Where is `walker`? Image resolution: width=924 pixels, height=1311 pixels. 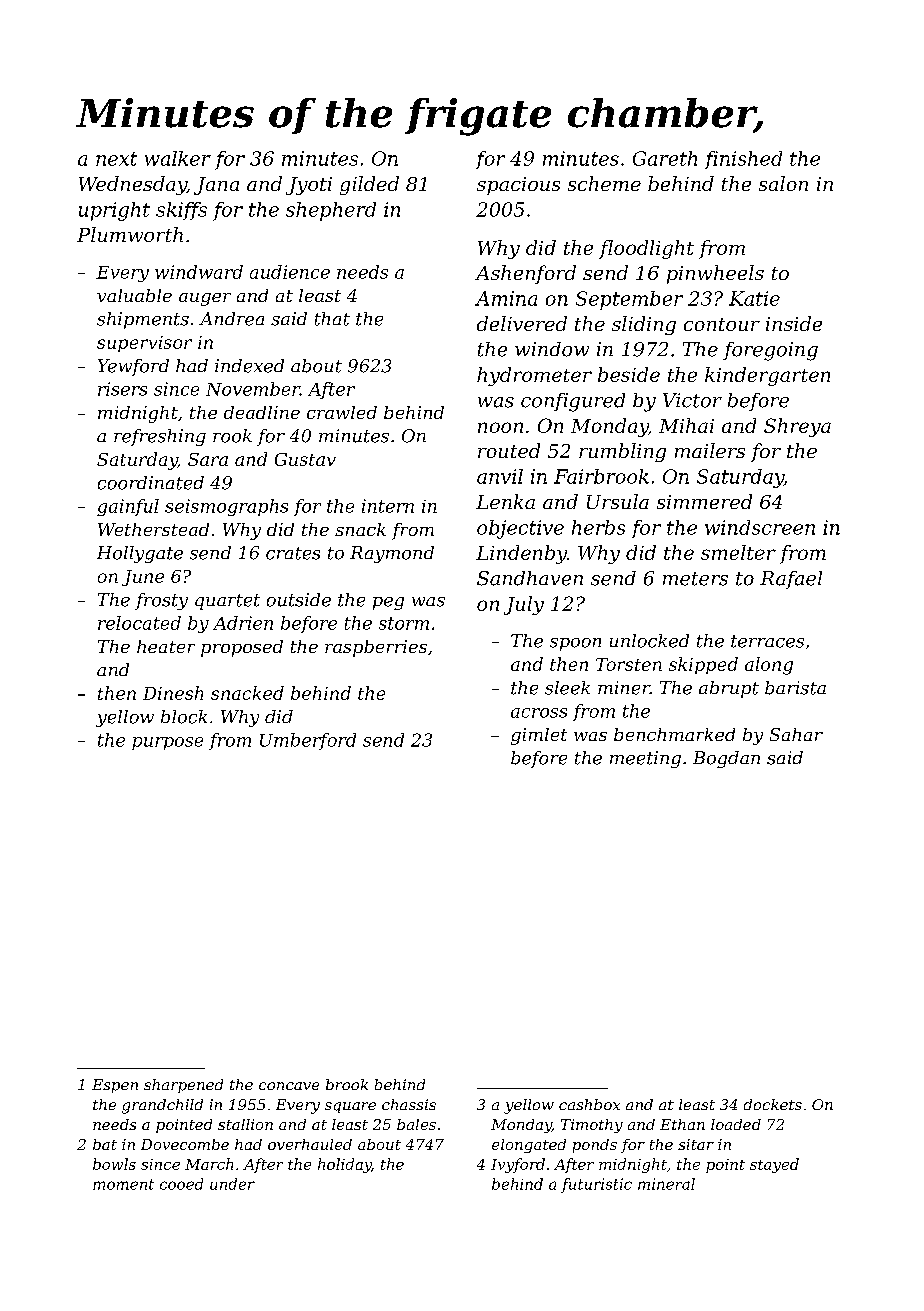
walker is located at coordinates (178, 158).
